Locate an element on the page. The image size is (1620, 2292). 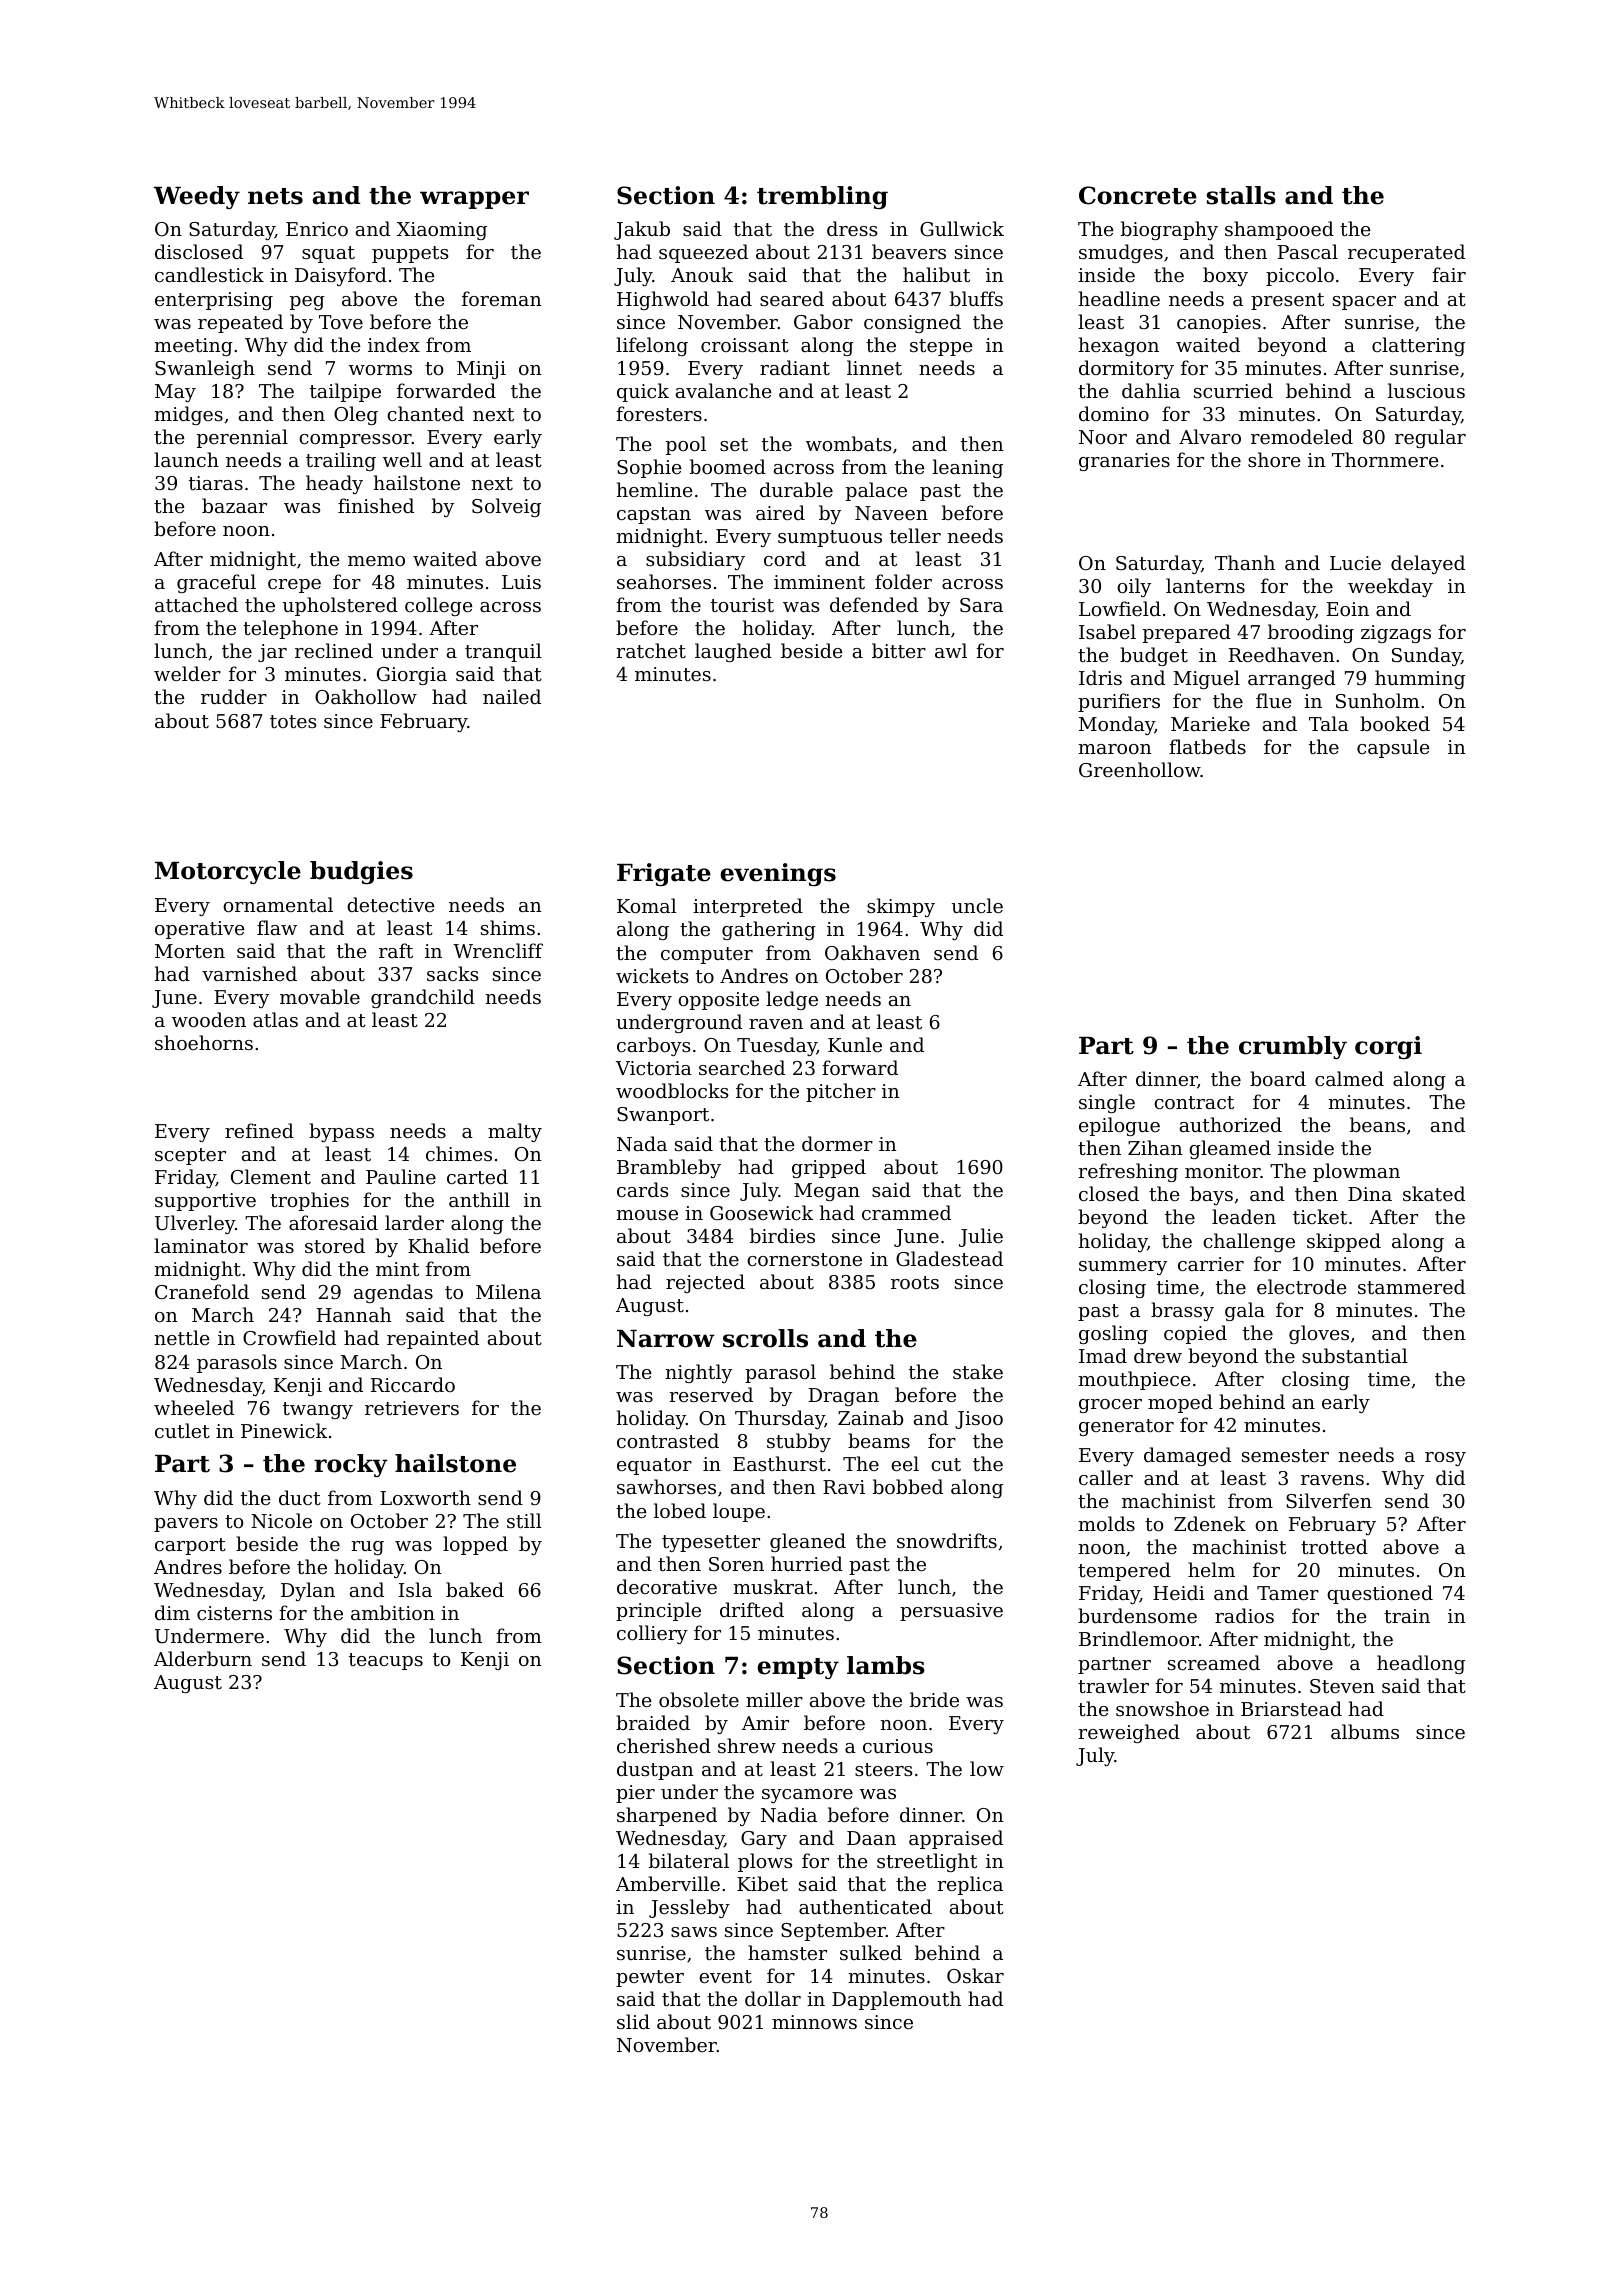
Giorgia is located at coordinates (412, 676).
